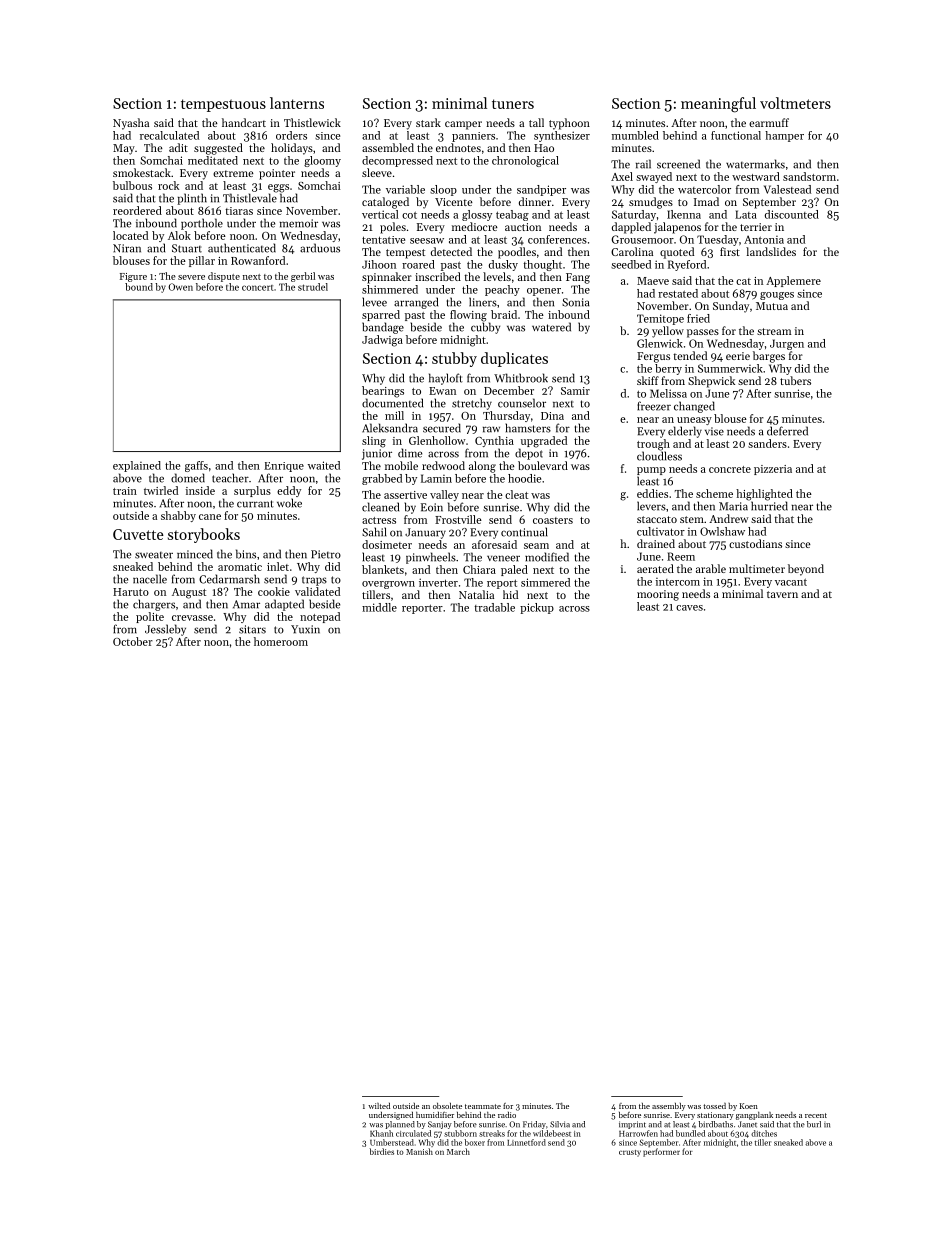  Describe the element at coordinates (622, 176) in the image. I see `Axel` at that location.
